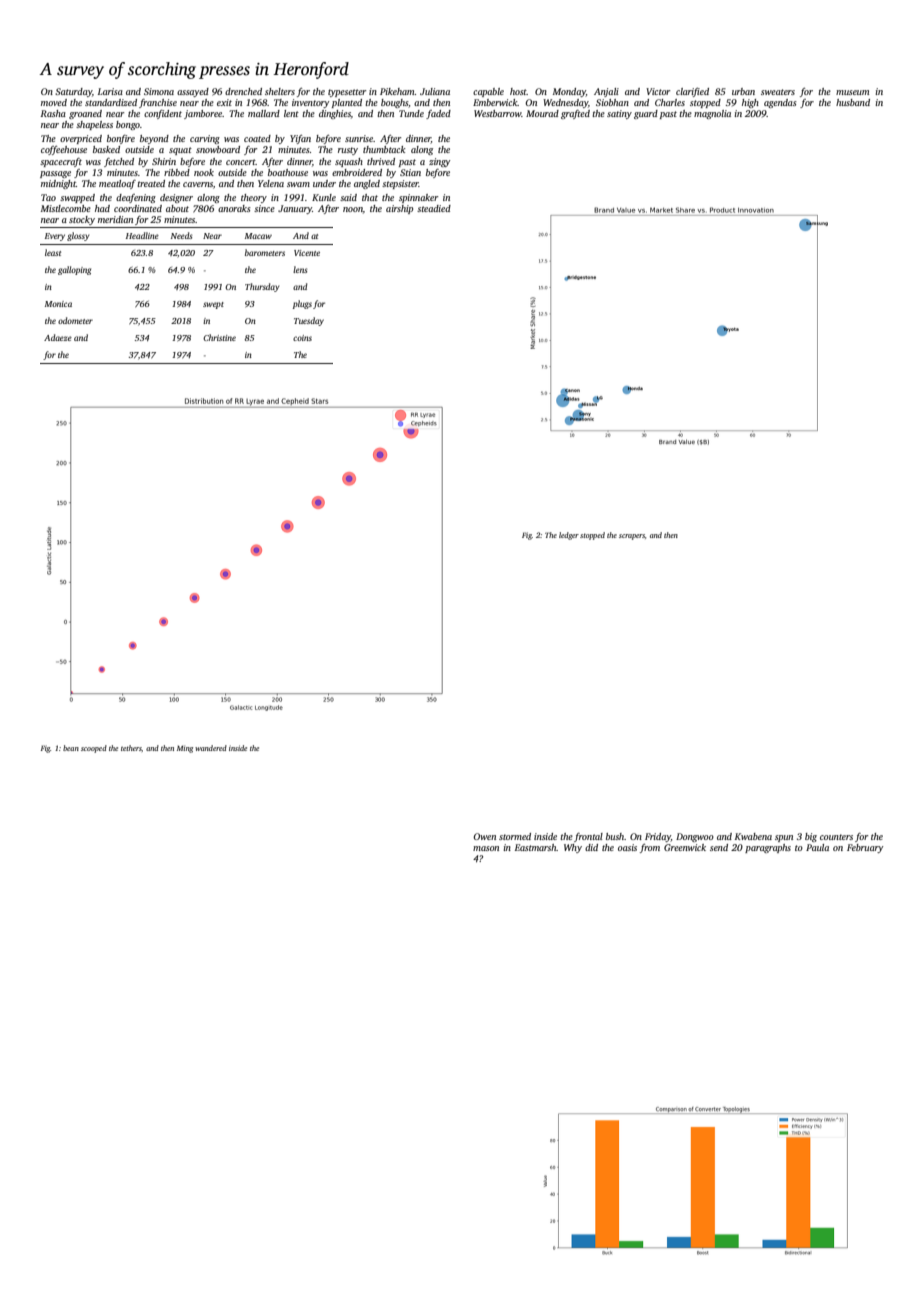  What do you see at coordinates (131, 748) in the document?
I see `tethers` at bounding box center [131, 748].
